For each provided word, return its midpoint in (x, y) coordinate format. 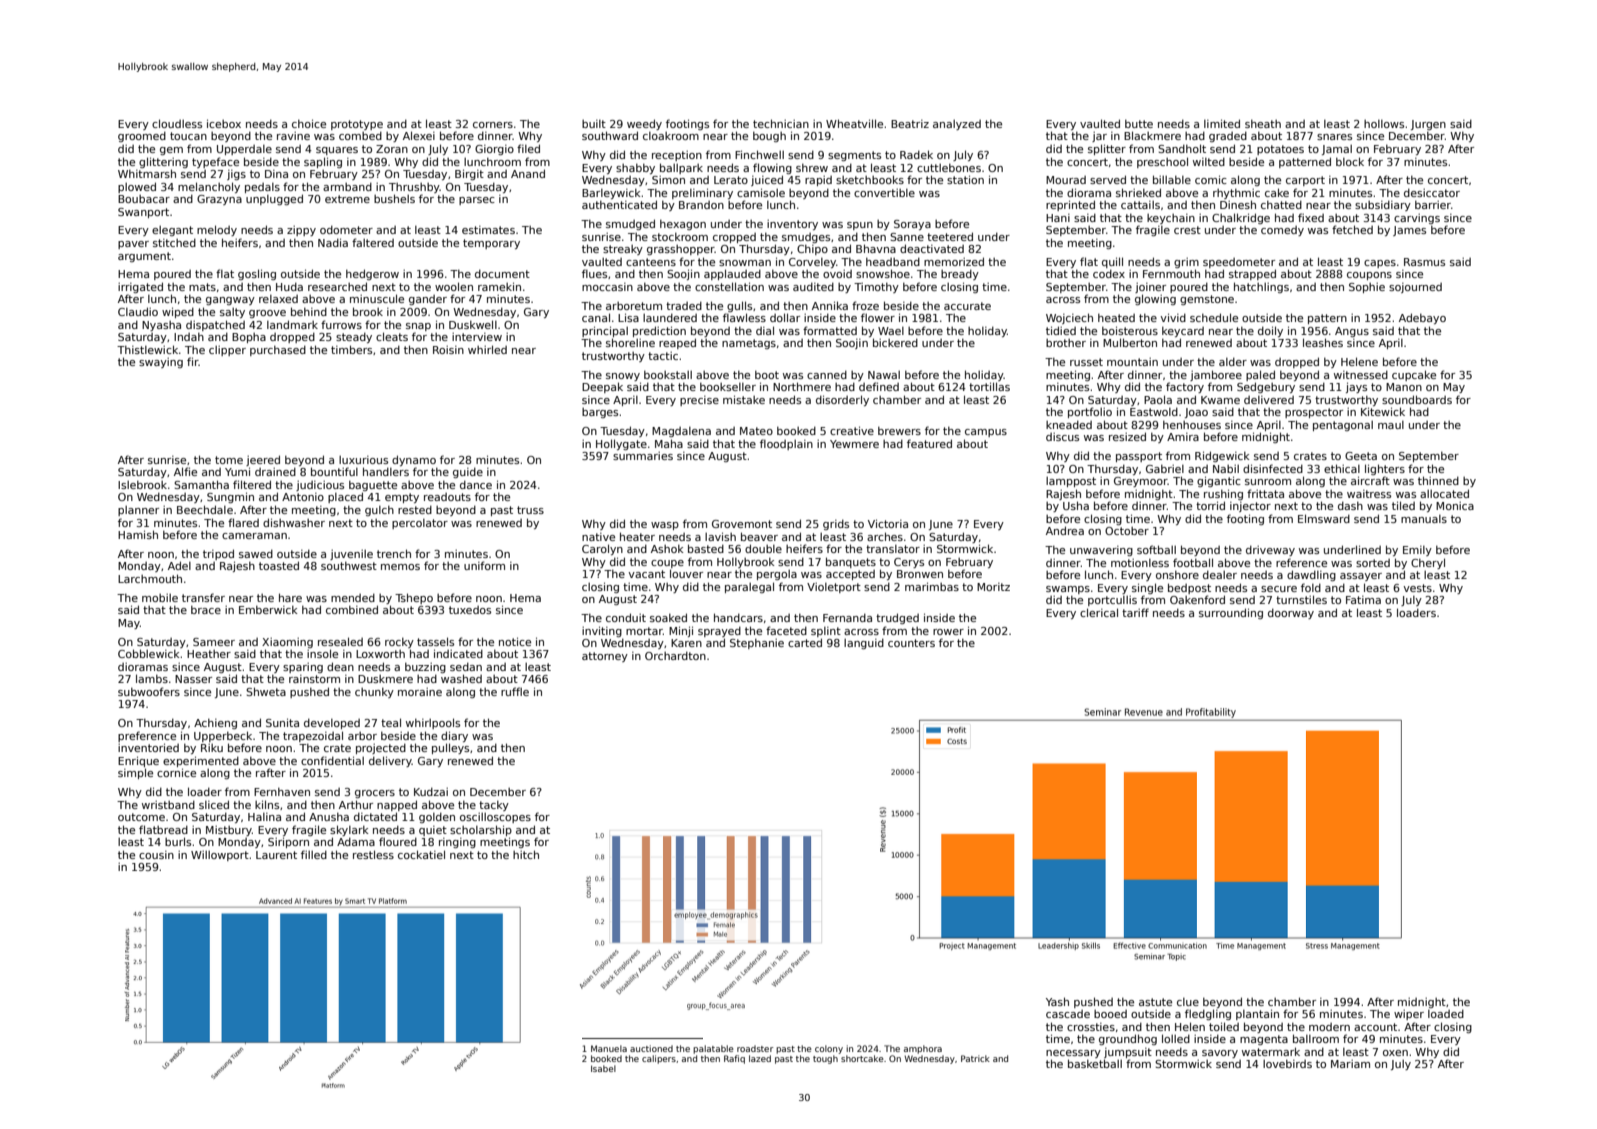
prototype (357, 125)
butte (1139, 123)
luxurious (363, 459)
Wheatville (854, 123)
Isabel (603, 1068)
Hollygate (621, 444)
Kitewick (1383, 411)
